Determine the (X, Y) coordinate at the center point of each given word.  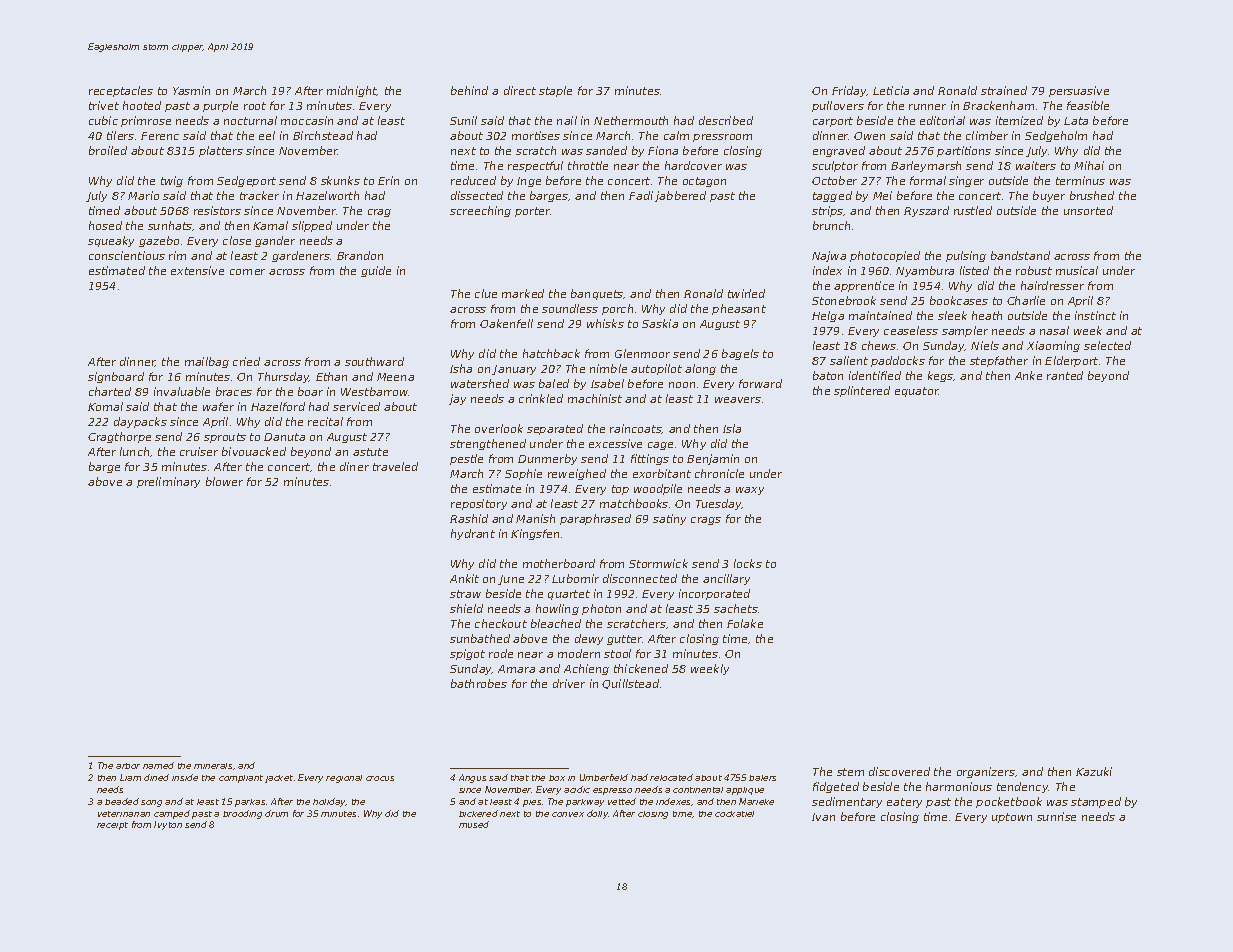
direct (520, 90)
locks (748, 563)
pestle (466, 459)
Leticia (891, 90)
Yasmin (191, 90)
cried (246, 361)
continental (698, 790)
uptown (1012, 818)
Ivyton (168, 825)
